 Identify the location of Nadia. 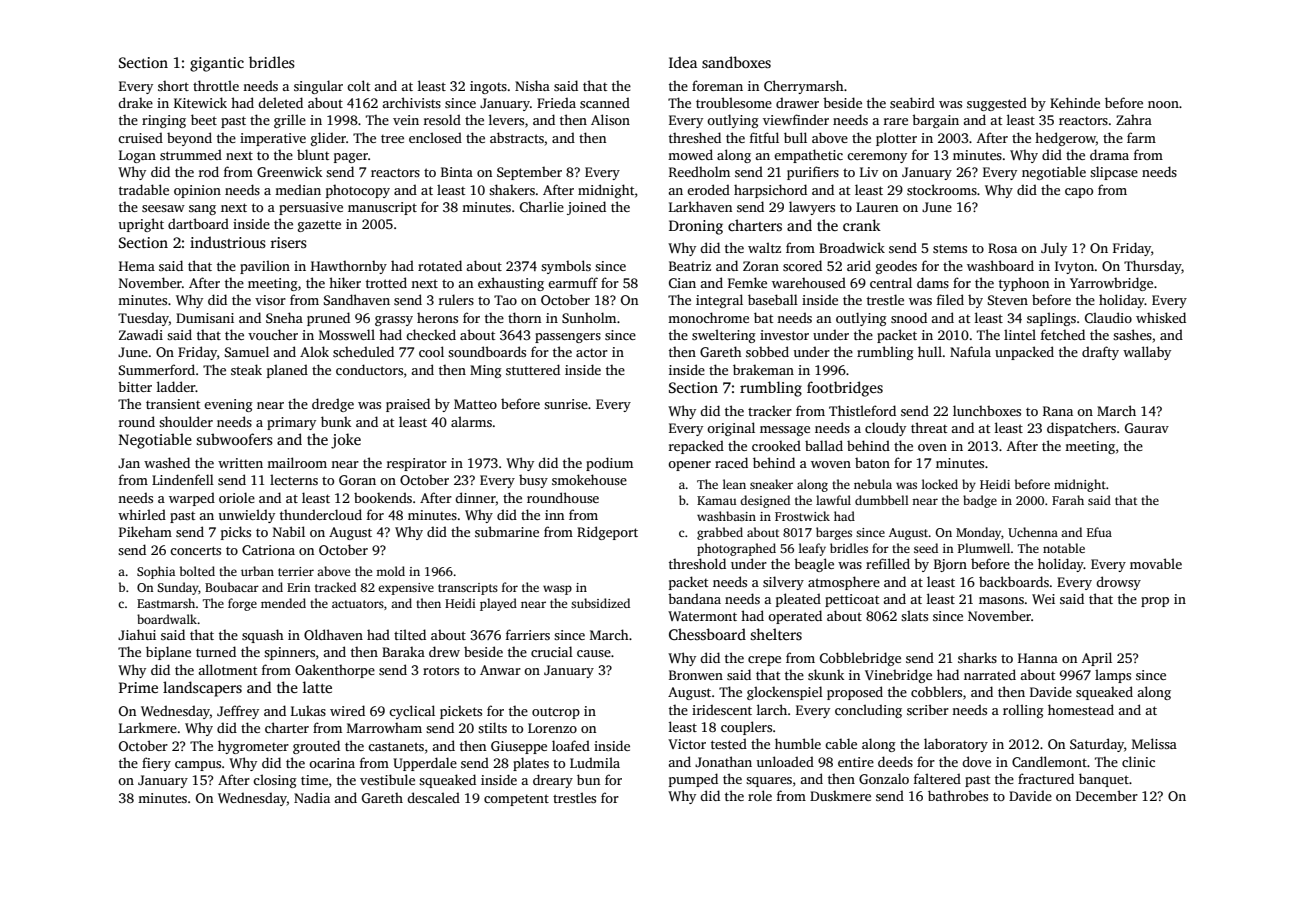
(312, 797).
